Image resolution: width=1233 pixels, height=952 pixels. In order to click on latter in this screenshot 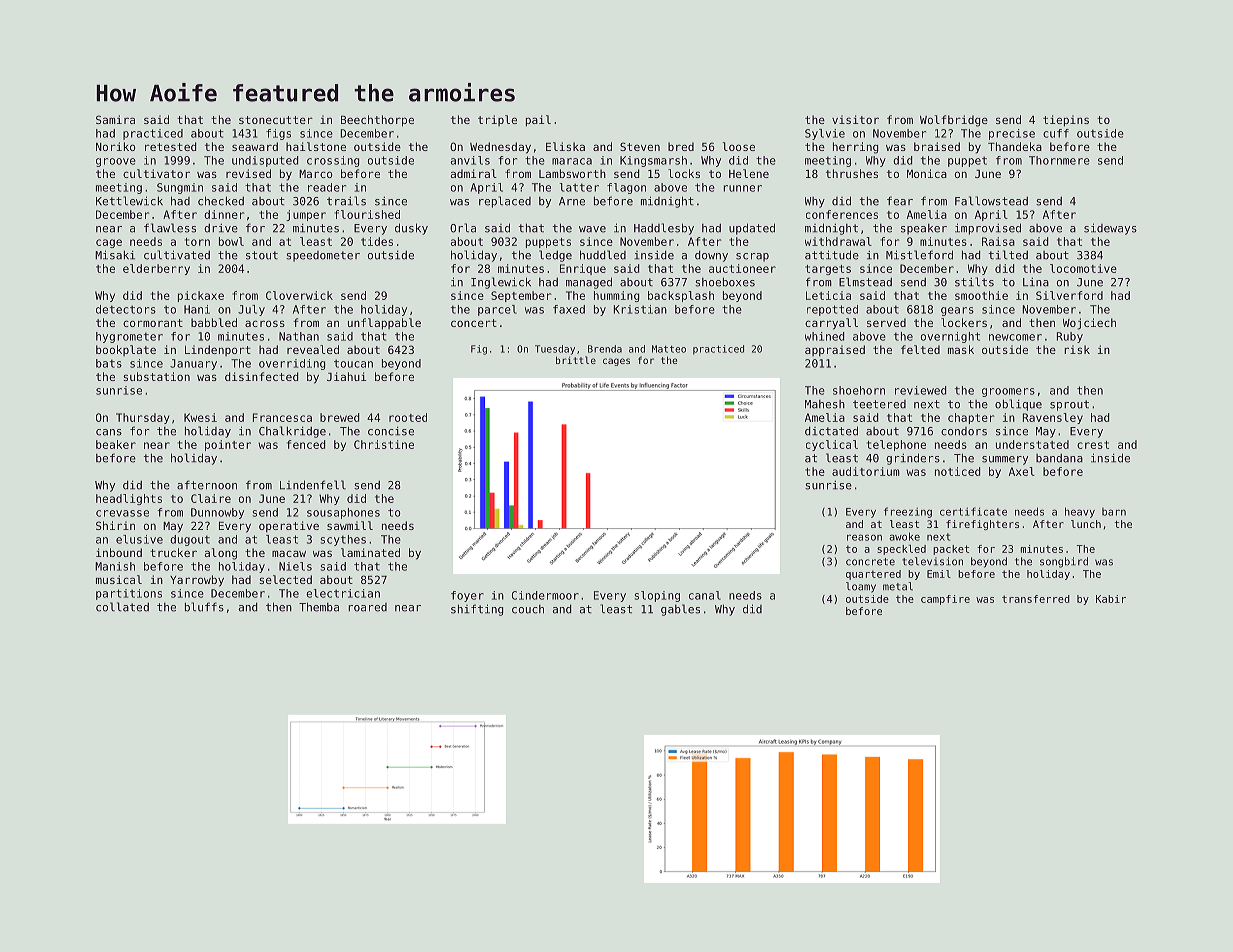, I will do `click(579, 187)`.
